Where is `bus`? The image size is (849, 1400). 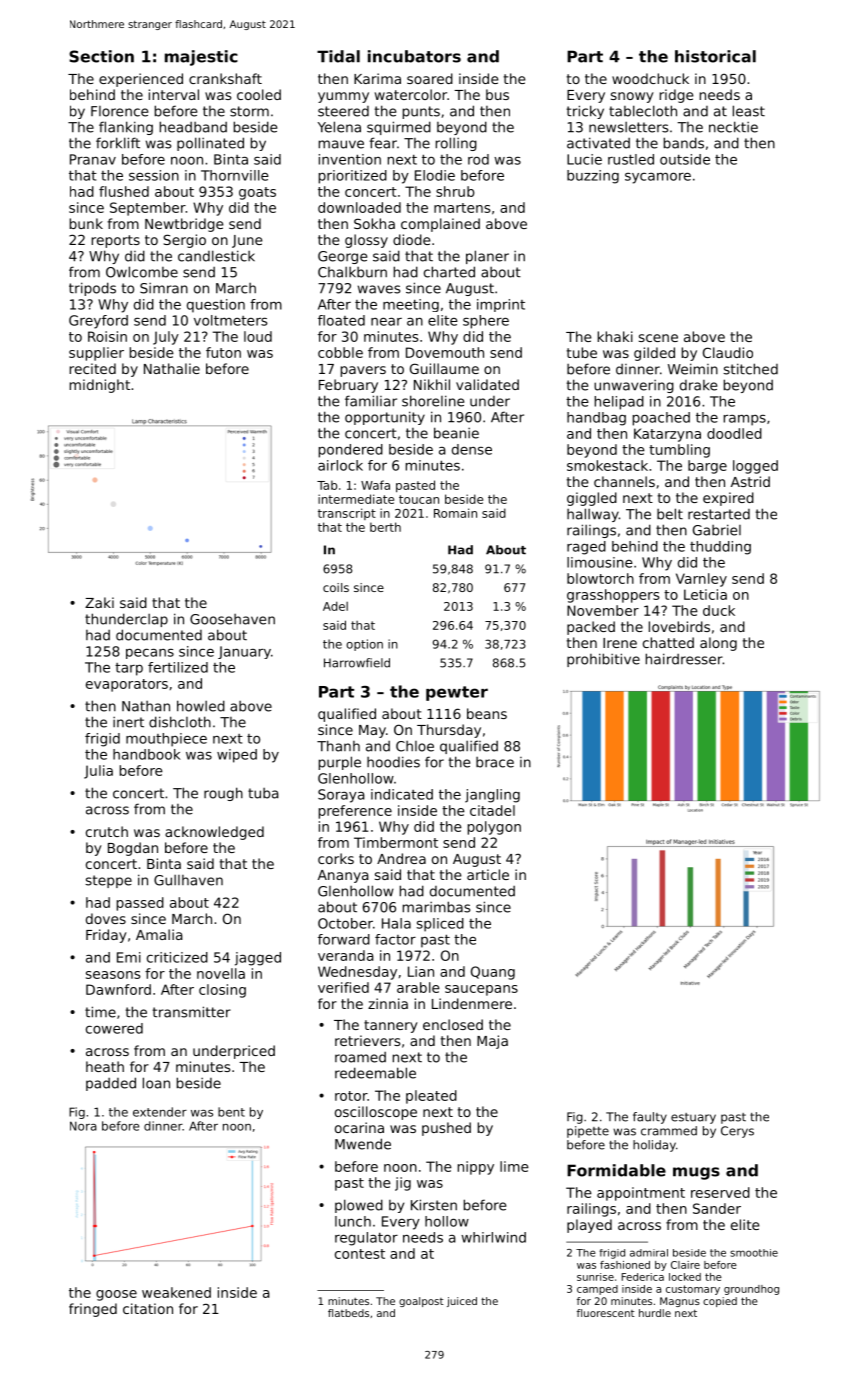
bus is located at coordinates (497, 94).
